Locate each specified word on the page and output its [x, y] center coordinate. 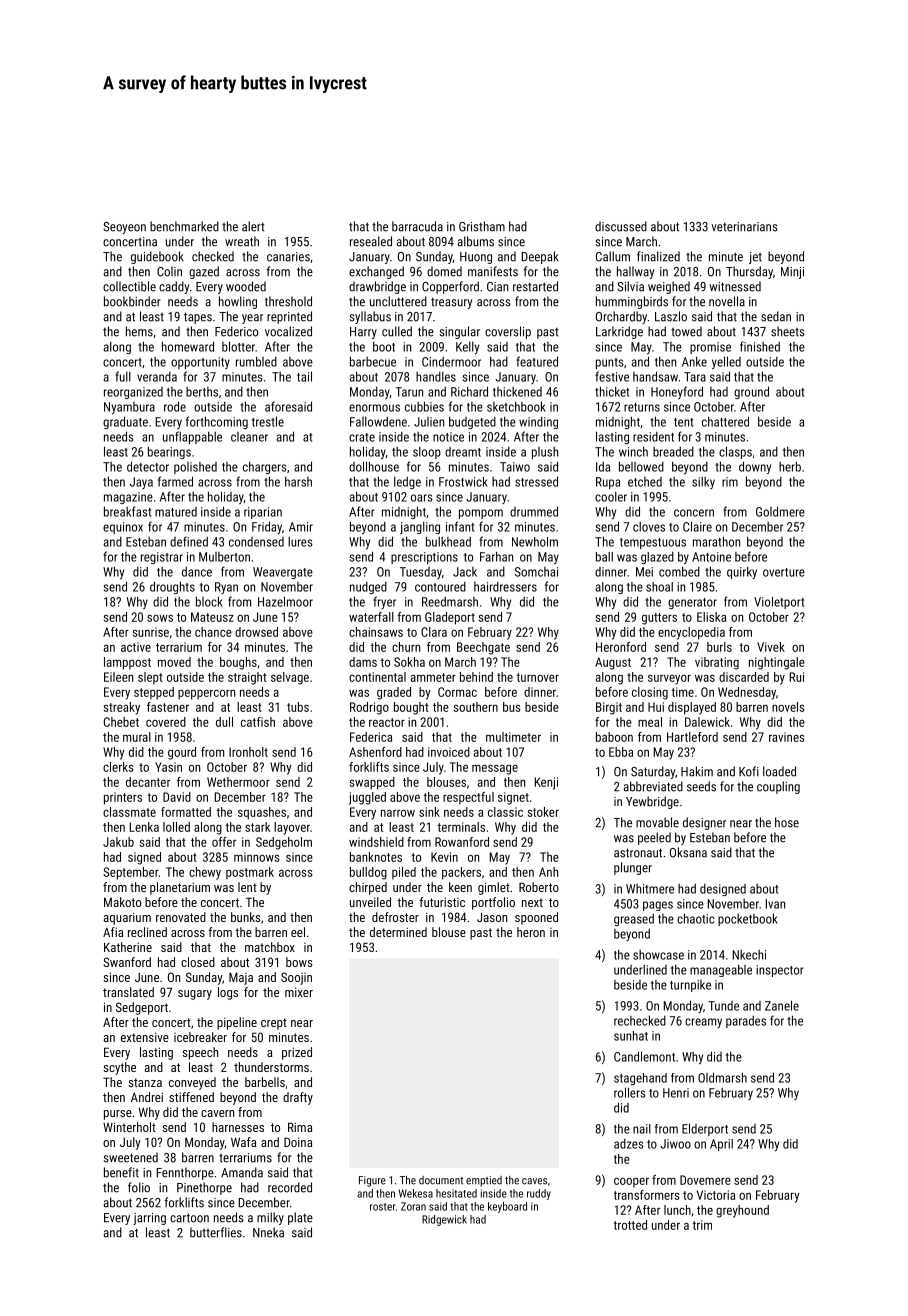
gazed [204, 272]
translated [128, 992]
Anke [694, 361]
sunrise [151, 632]
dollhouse [374, 466]
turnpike [690, 986]
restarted [535, 286]
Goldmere [780, 511]
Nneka [268, 1232]
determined [398, 932]
